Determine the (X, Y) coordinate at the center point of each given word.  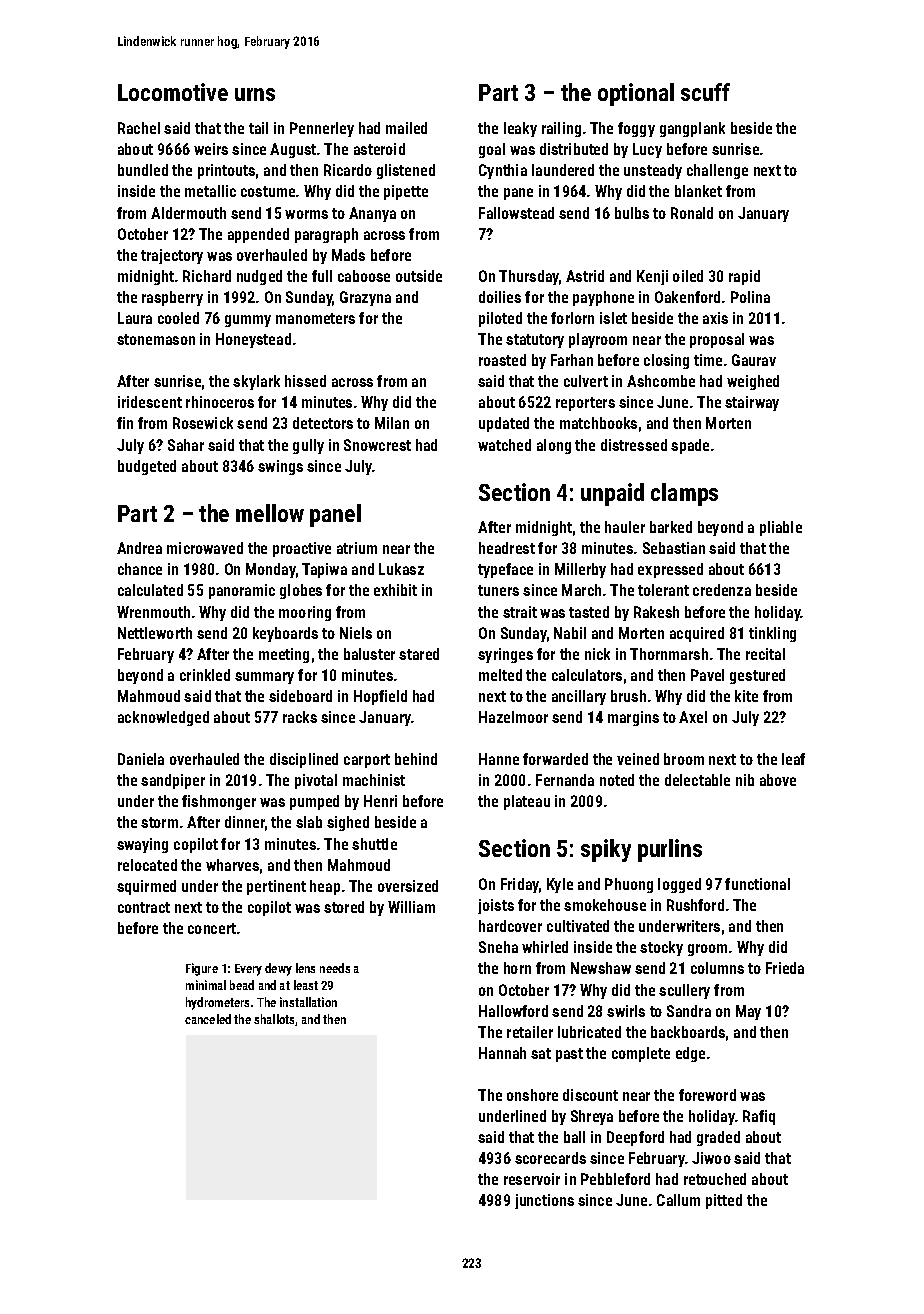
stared (419, 654)
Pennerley (322, 129)
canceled (208, 1019)
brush (628, 696)
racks (300, 717)
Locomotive (173, 92)
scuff (705, 92)
